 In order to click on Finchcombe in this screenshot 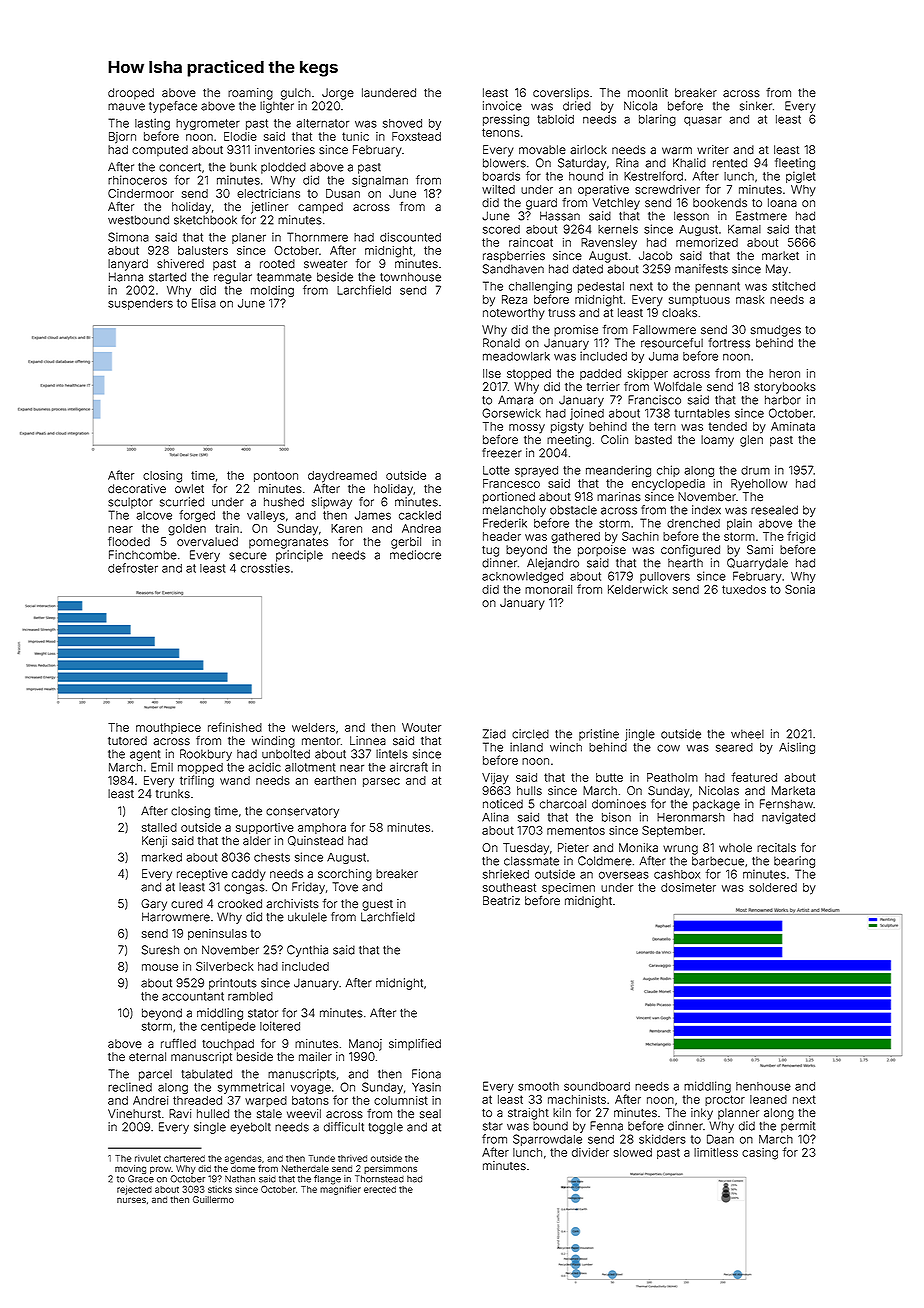, I will do `click(143, 555)`.
